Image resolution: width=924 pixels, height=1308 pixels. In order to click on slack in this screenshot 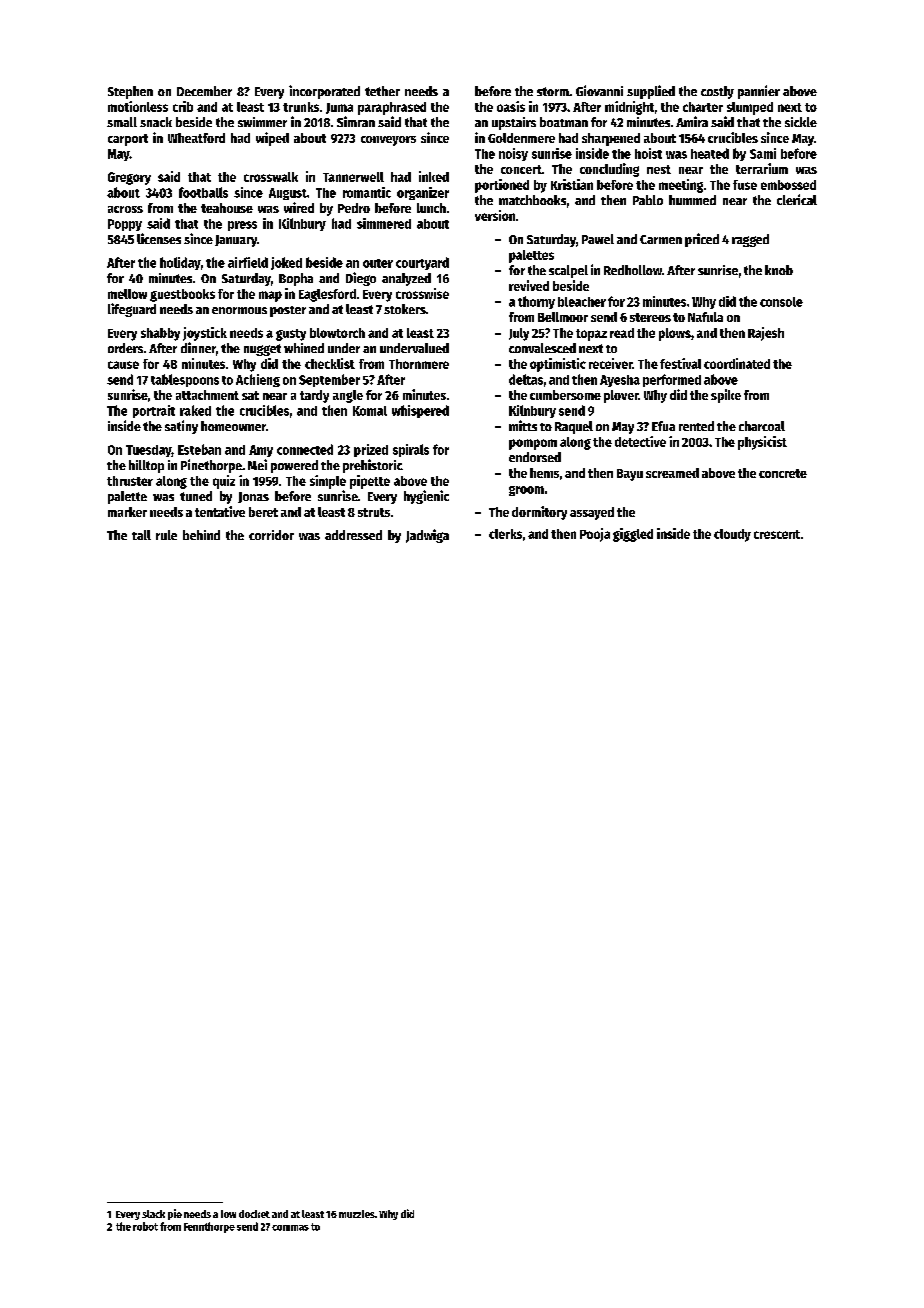, I will do `click(153, 1214)`.
